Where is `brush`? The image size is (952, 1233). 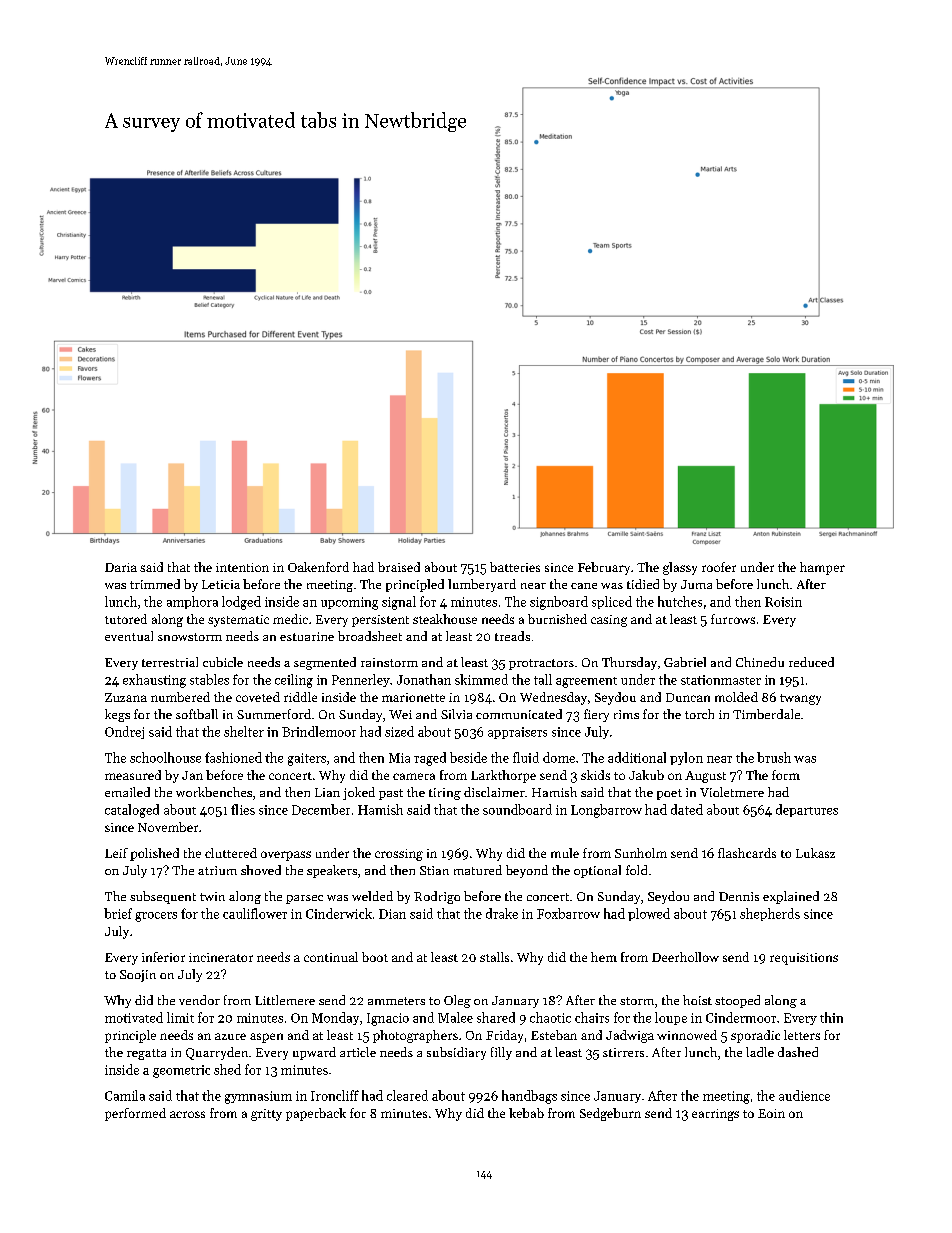 brush is located at coordinates (774, 757).
